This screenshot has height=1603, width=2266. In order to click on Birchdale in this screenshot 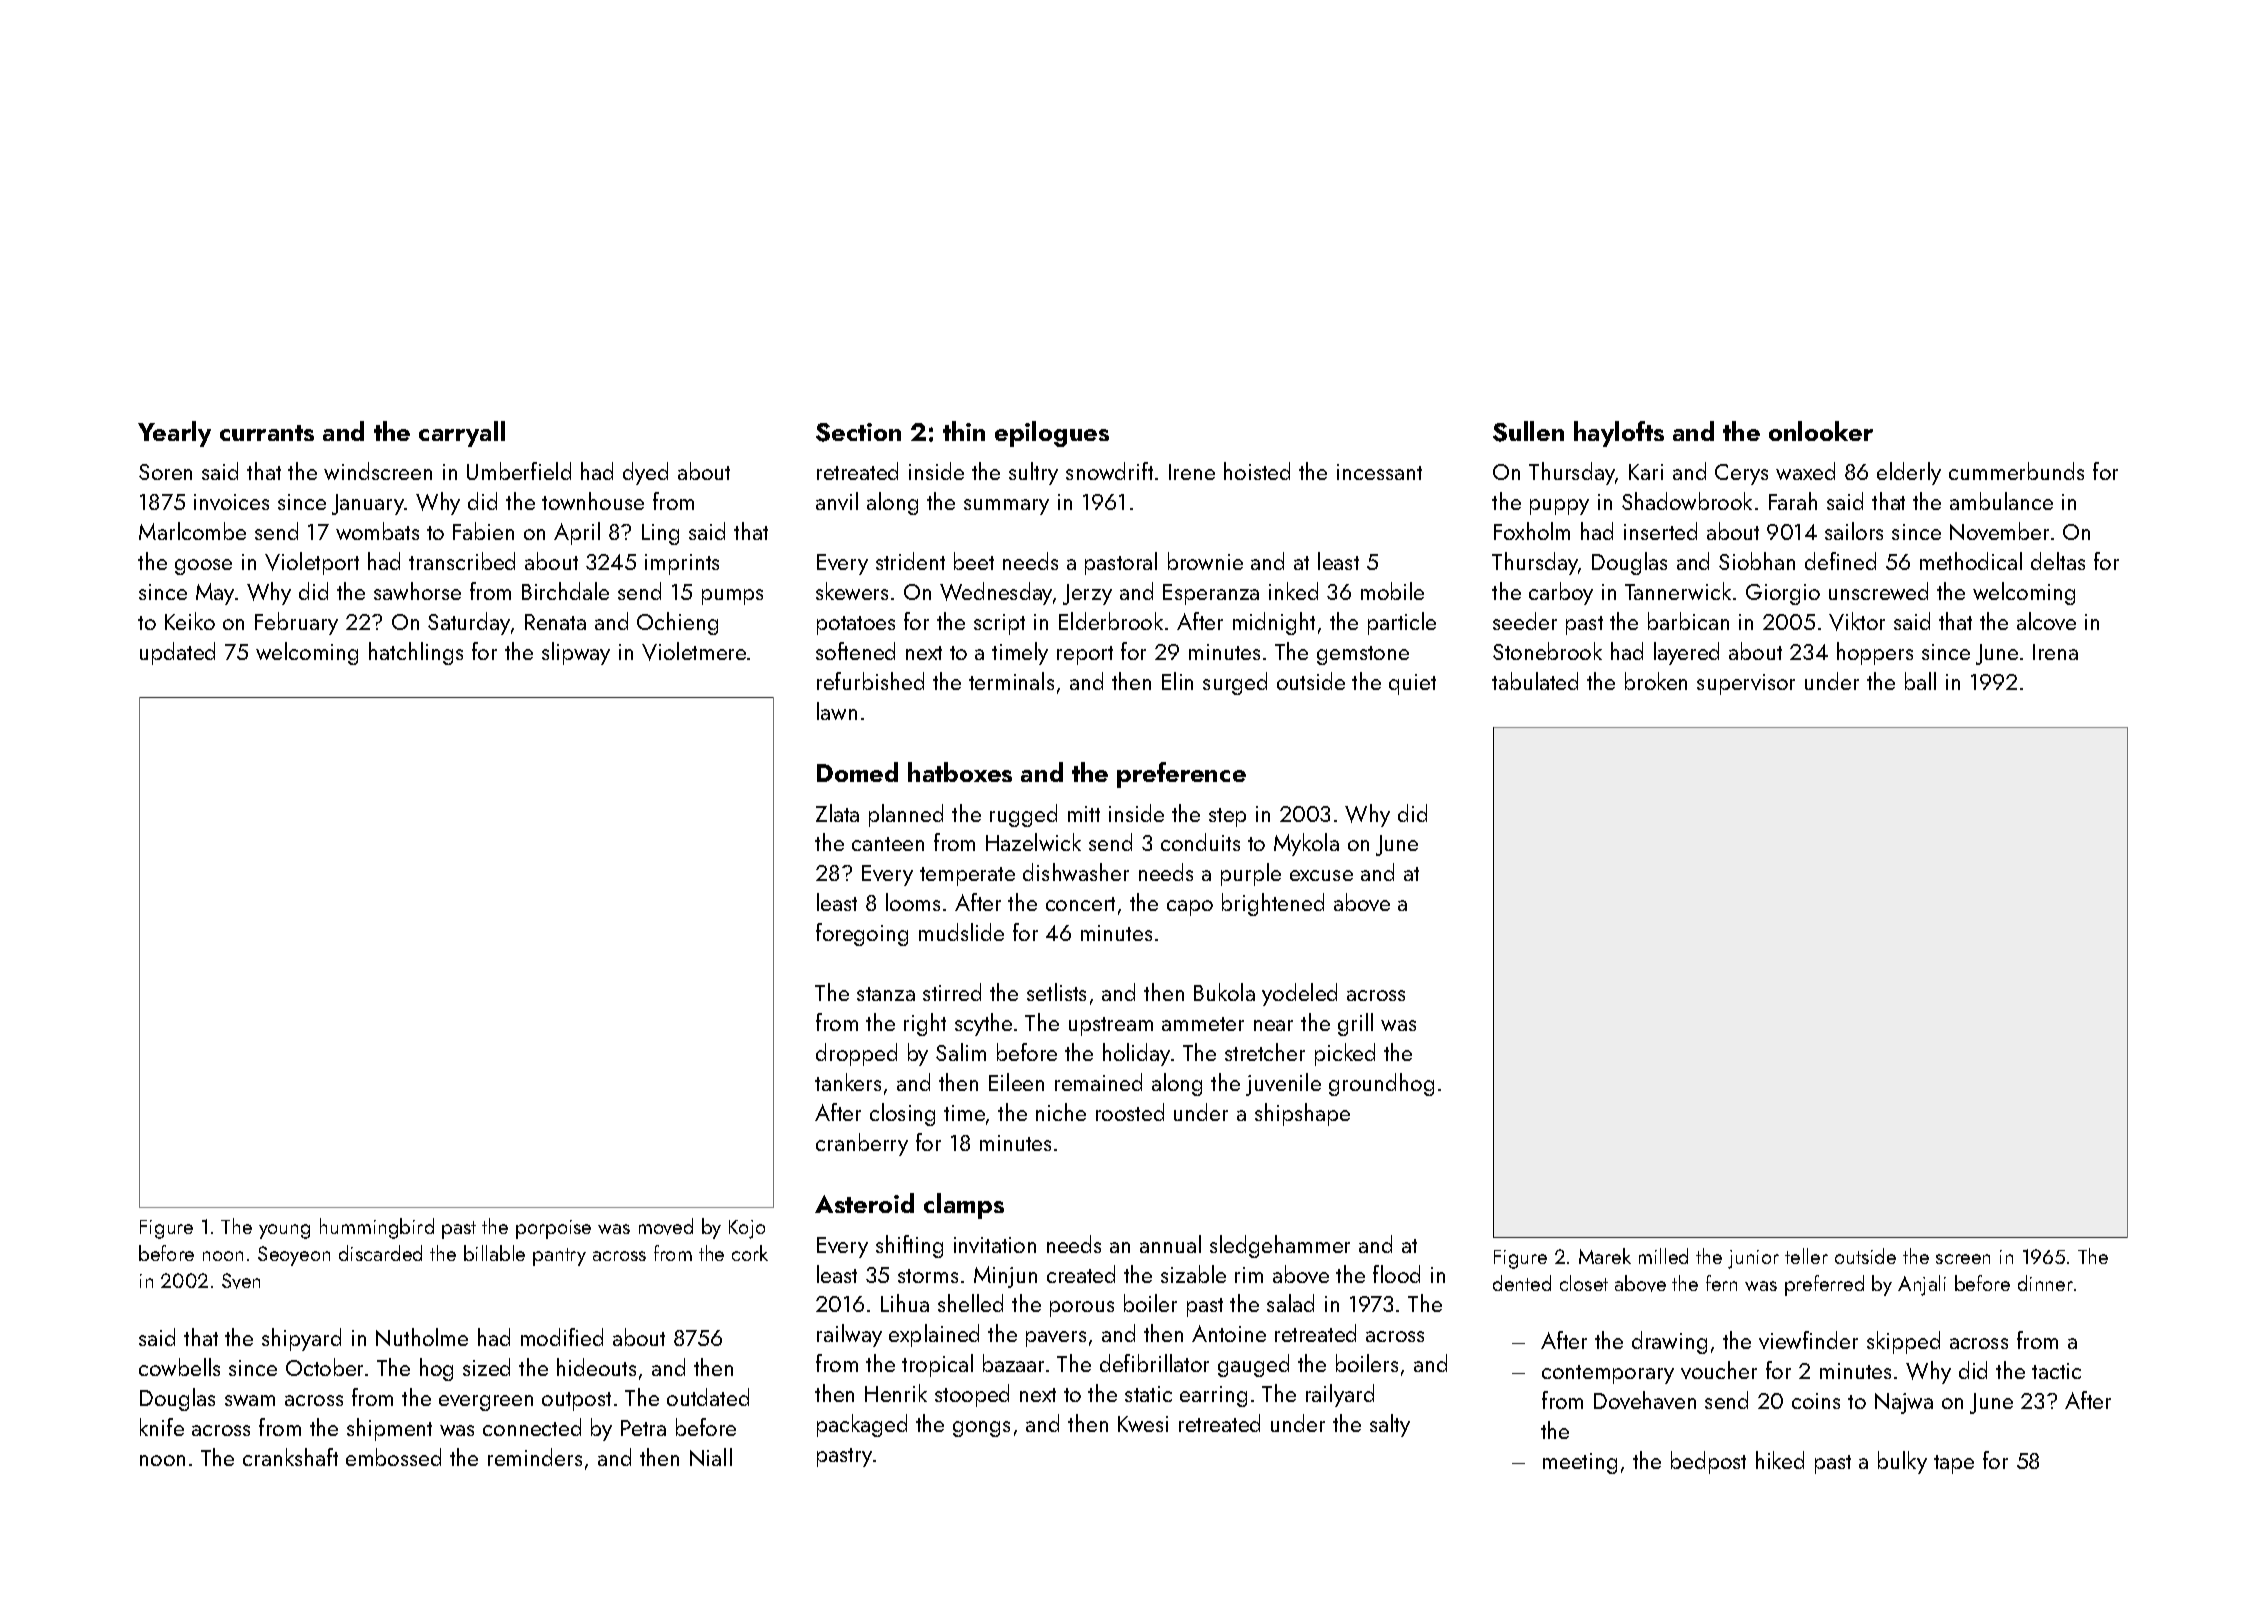, I will do `click(565, 591)`.
